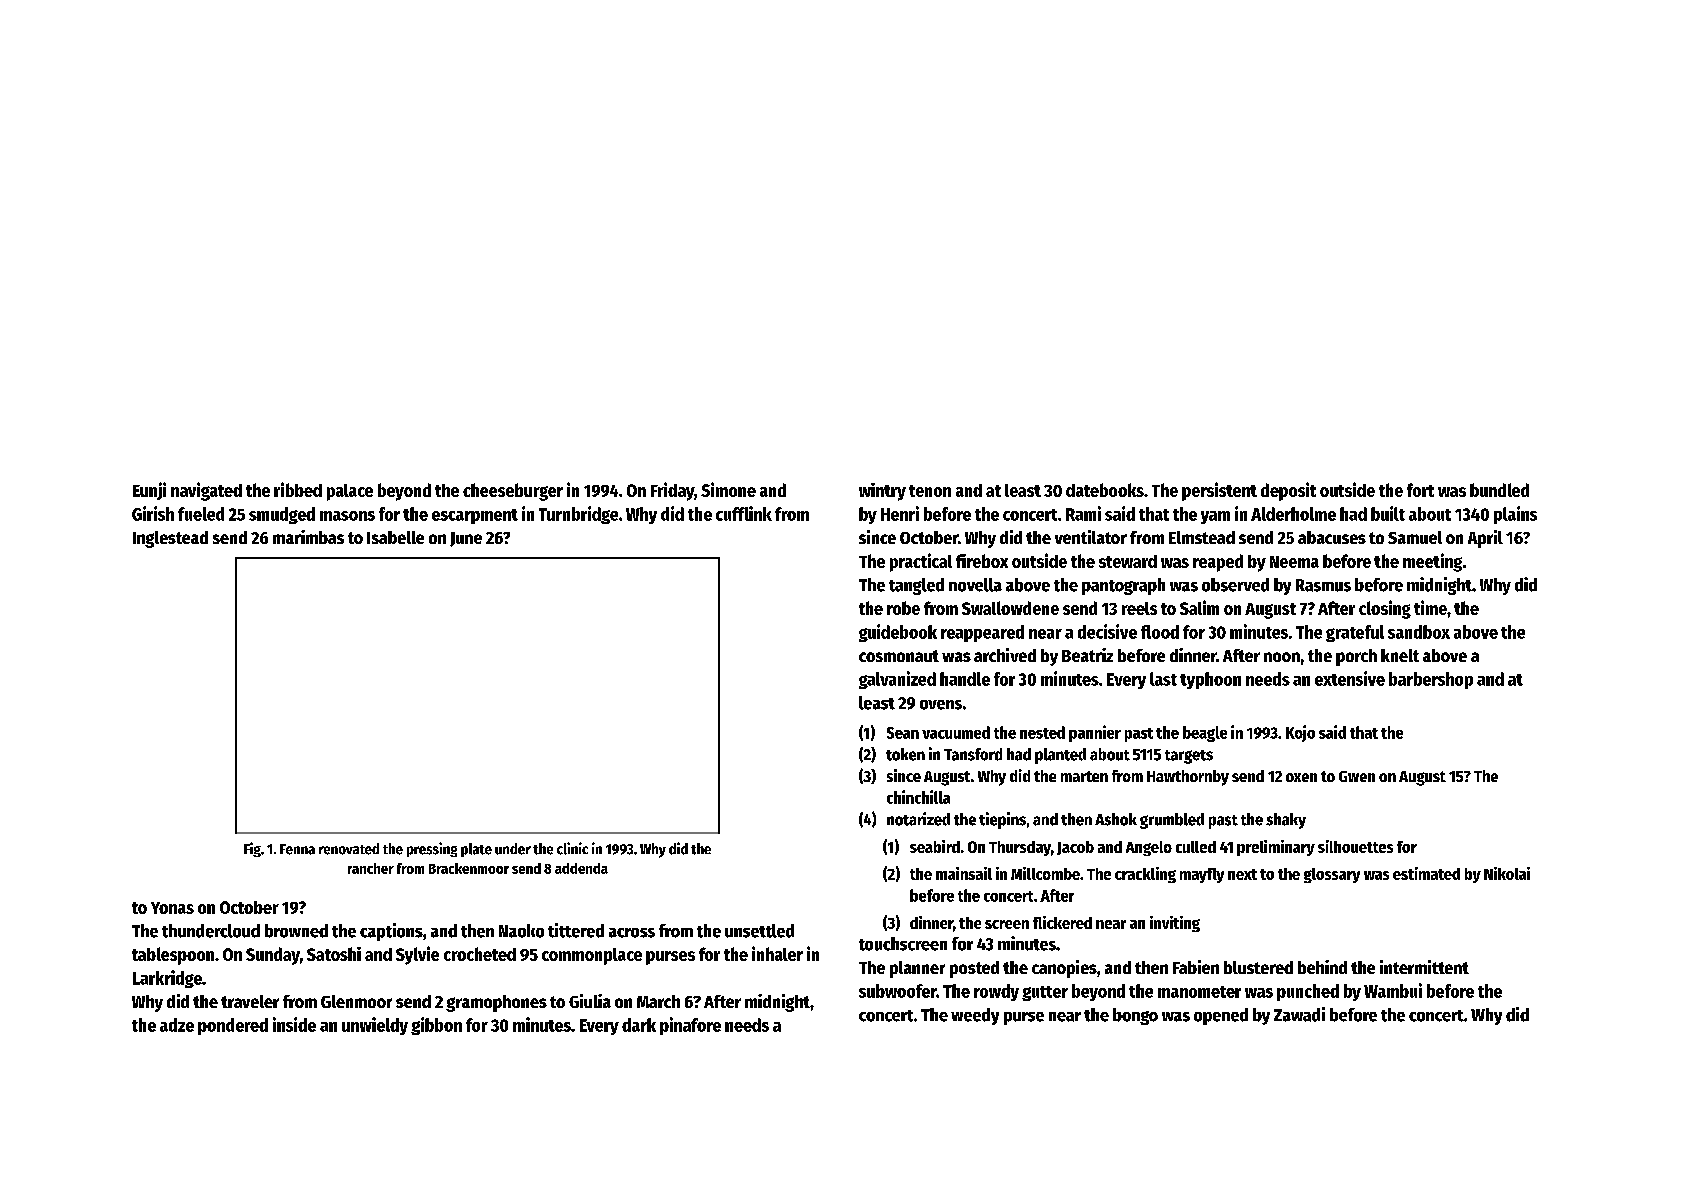 Image resolution: width=1682 pixels, height=1189 pixels. Describe the element at coordinates (1286, 821) in the screenshot. I see `shaky` at that location.
